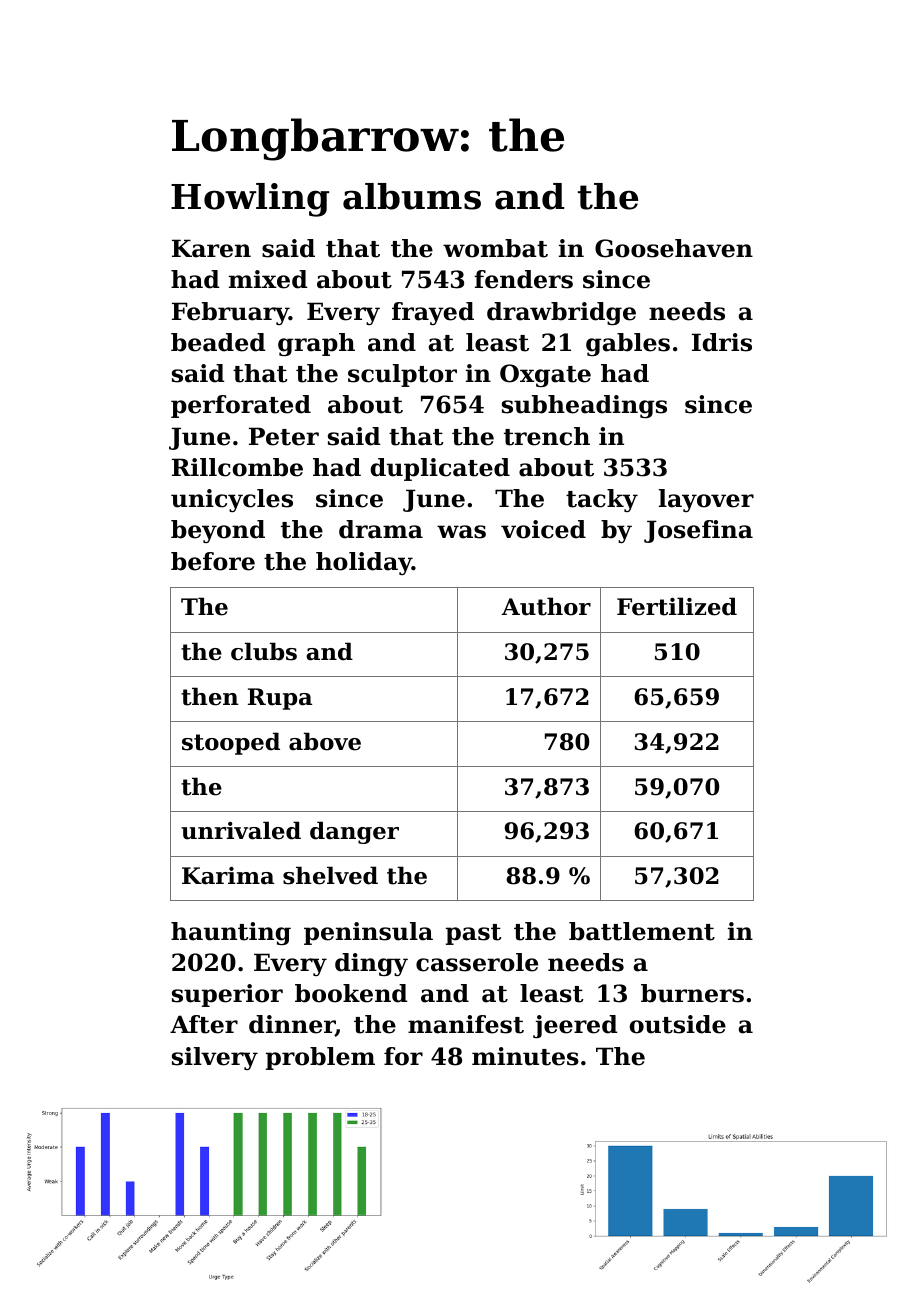 The height and width of the screenshot is (1311, 924). Describe the element at coordinates (440, 469) in the screenshot. I see `duplicated` at that location.
